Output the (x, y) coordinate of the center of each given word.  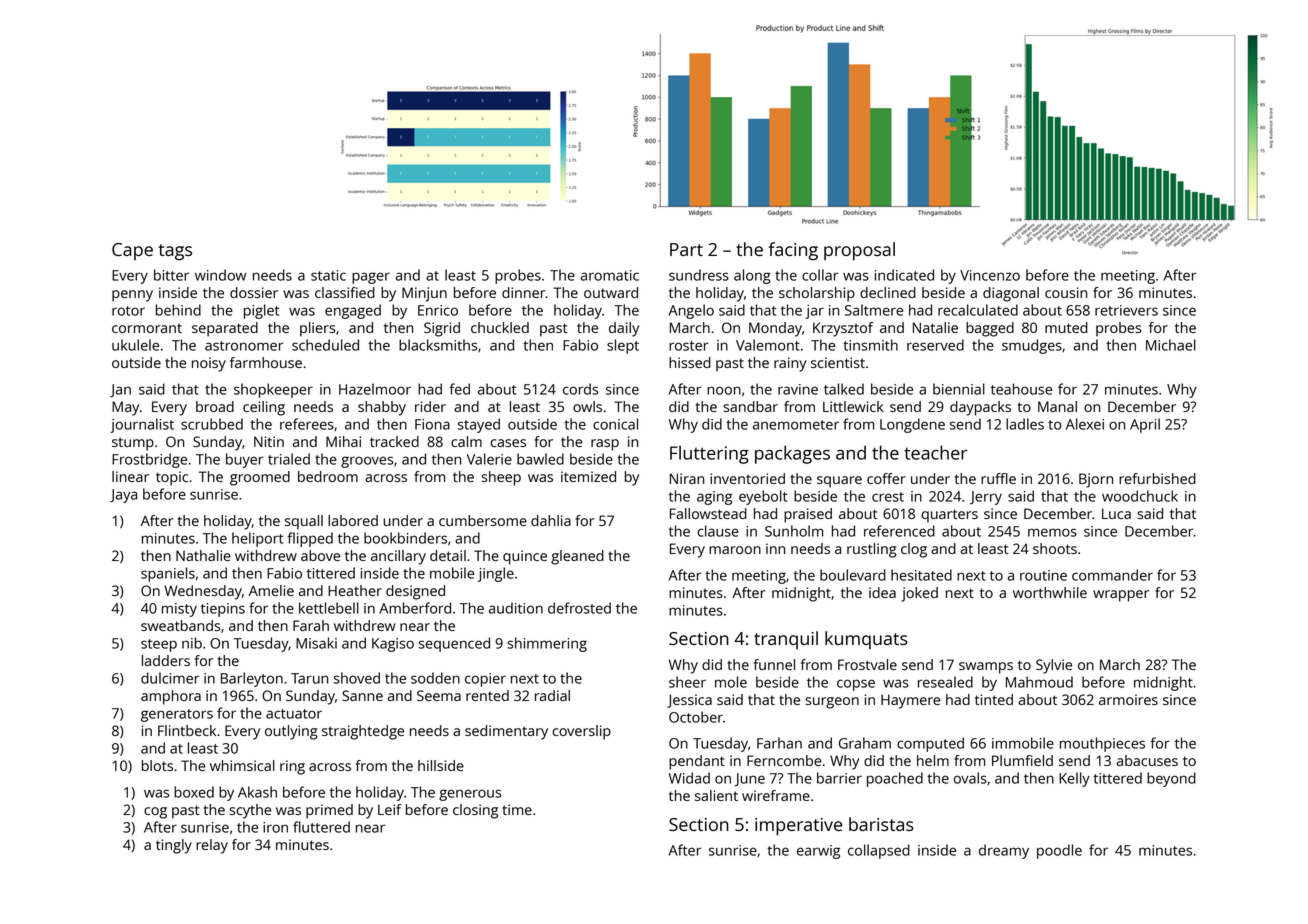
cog (155, 813)
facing (793, 251)
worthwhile (1050, 592)
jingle (496, 574)
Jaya (123, 496)
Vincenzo (990, 275)
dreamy (1004, 851)
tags (175, 252)
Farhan (779, 743)
